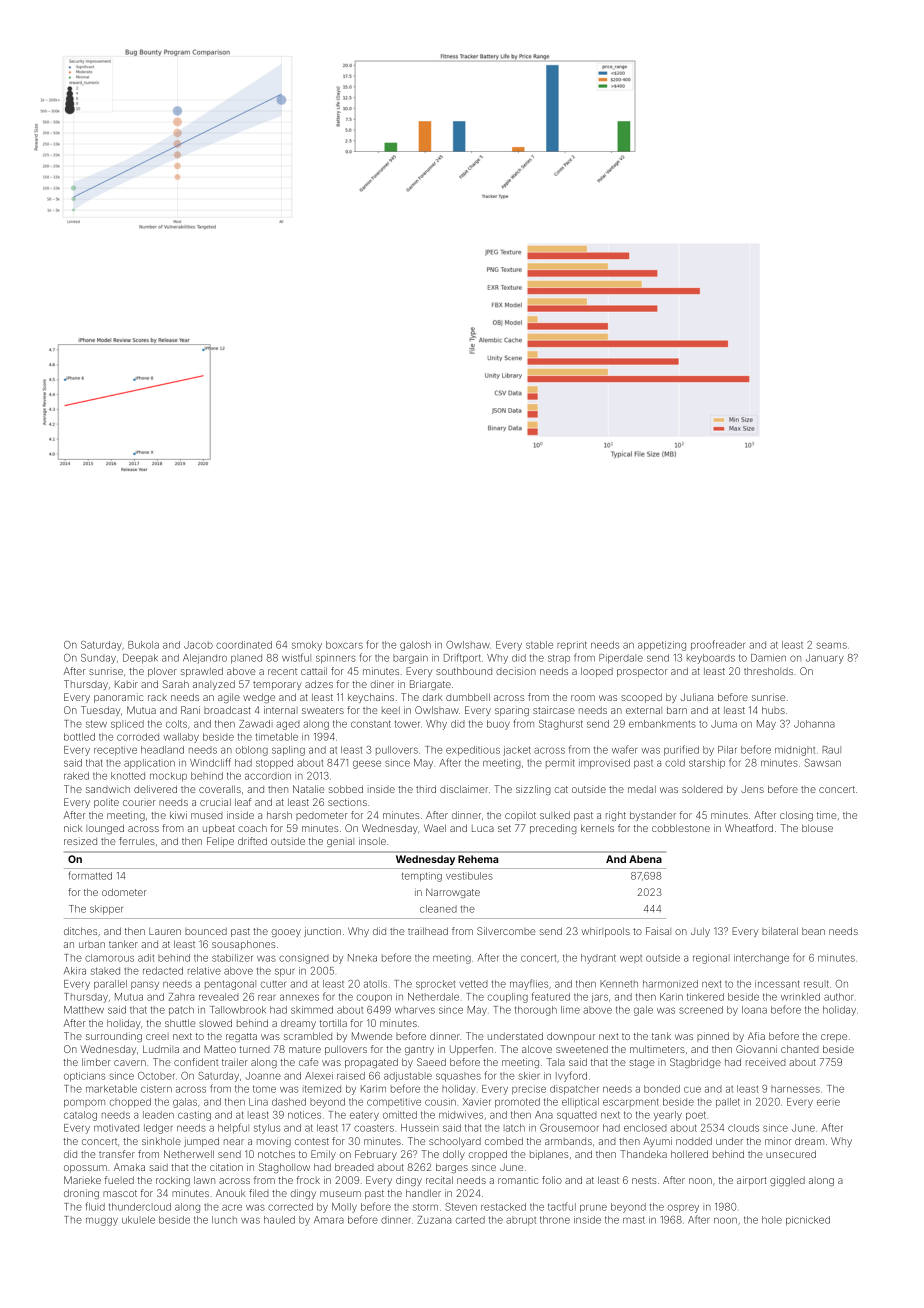 The width and height of the document is (924, 1308). What do you see at coordinates (198, 645) in the document?
I see `Jacob` at bounding box center [198, 645].
